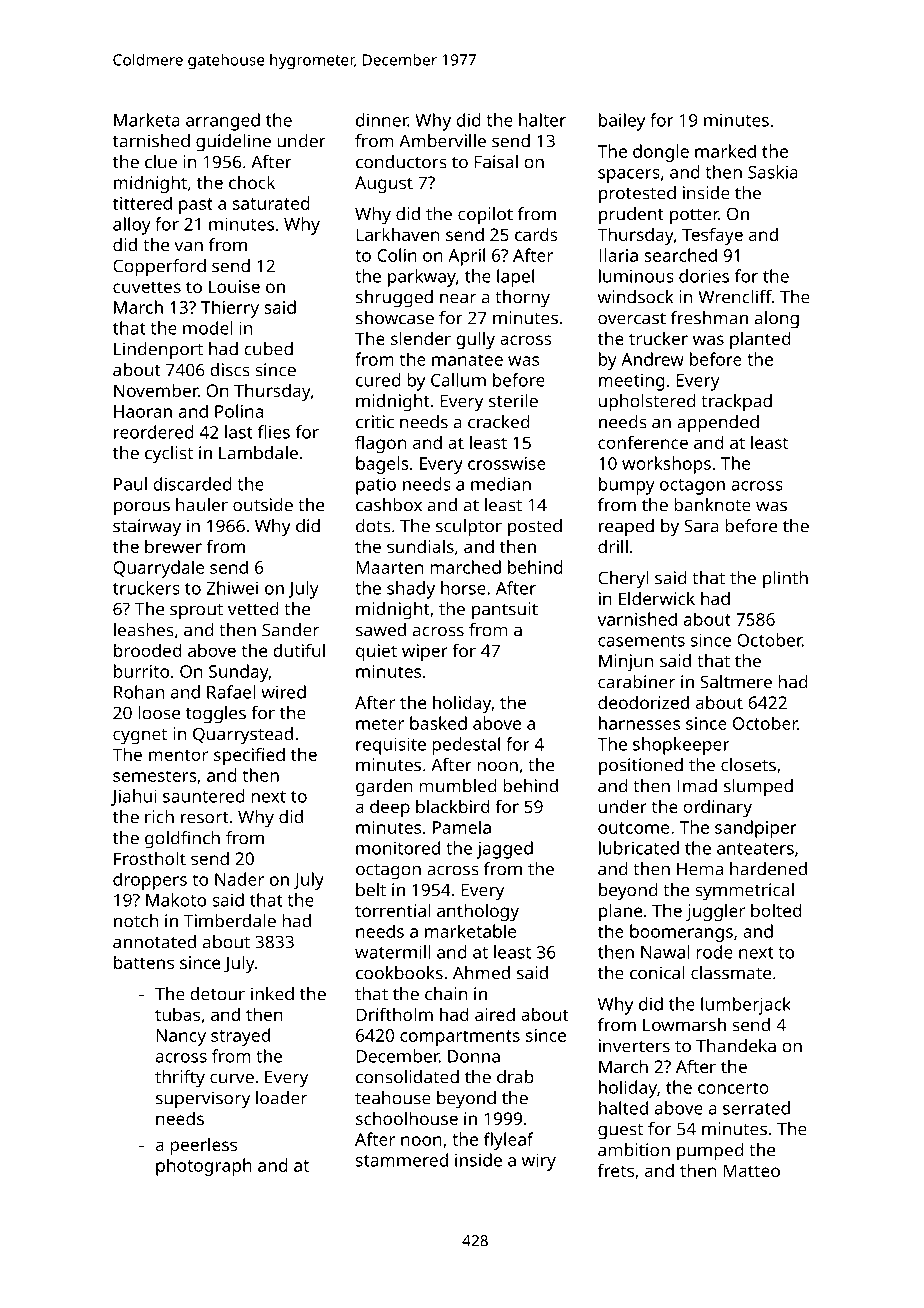  What do you see at coordinates (501, 484) in the image?
I see `median` at bounding box center [501, 484].
